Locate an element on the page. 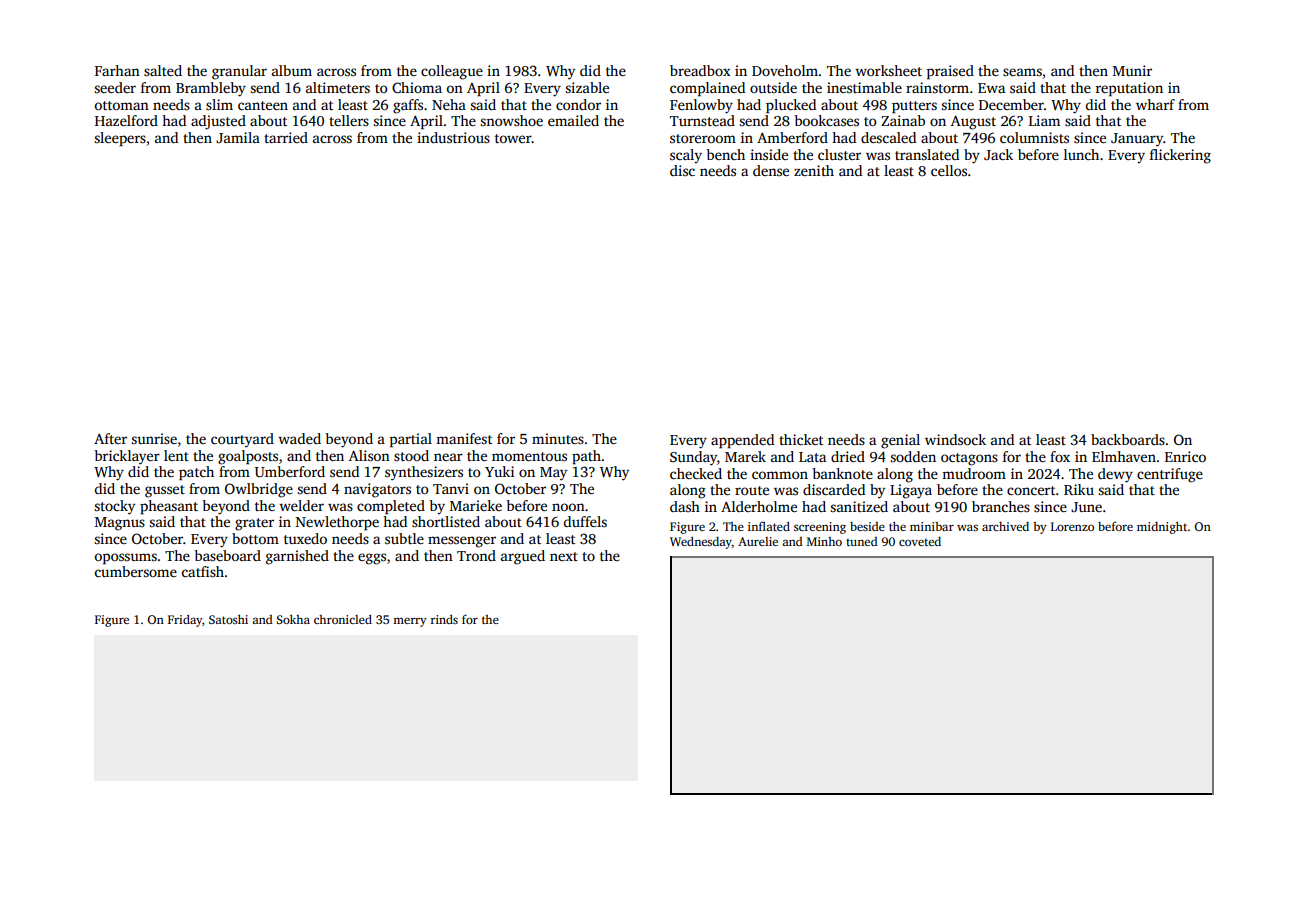 The image size is (1308, 924). columnists is located at coordinates (1034, 137).
